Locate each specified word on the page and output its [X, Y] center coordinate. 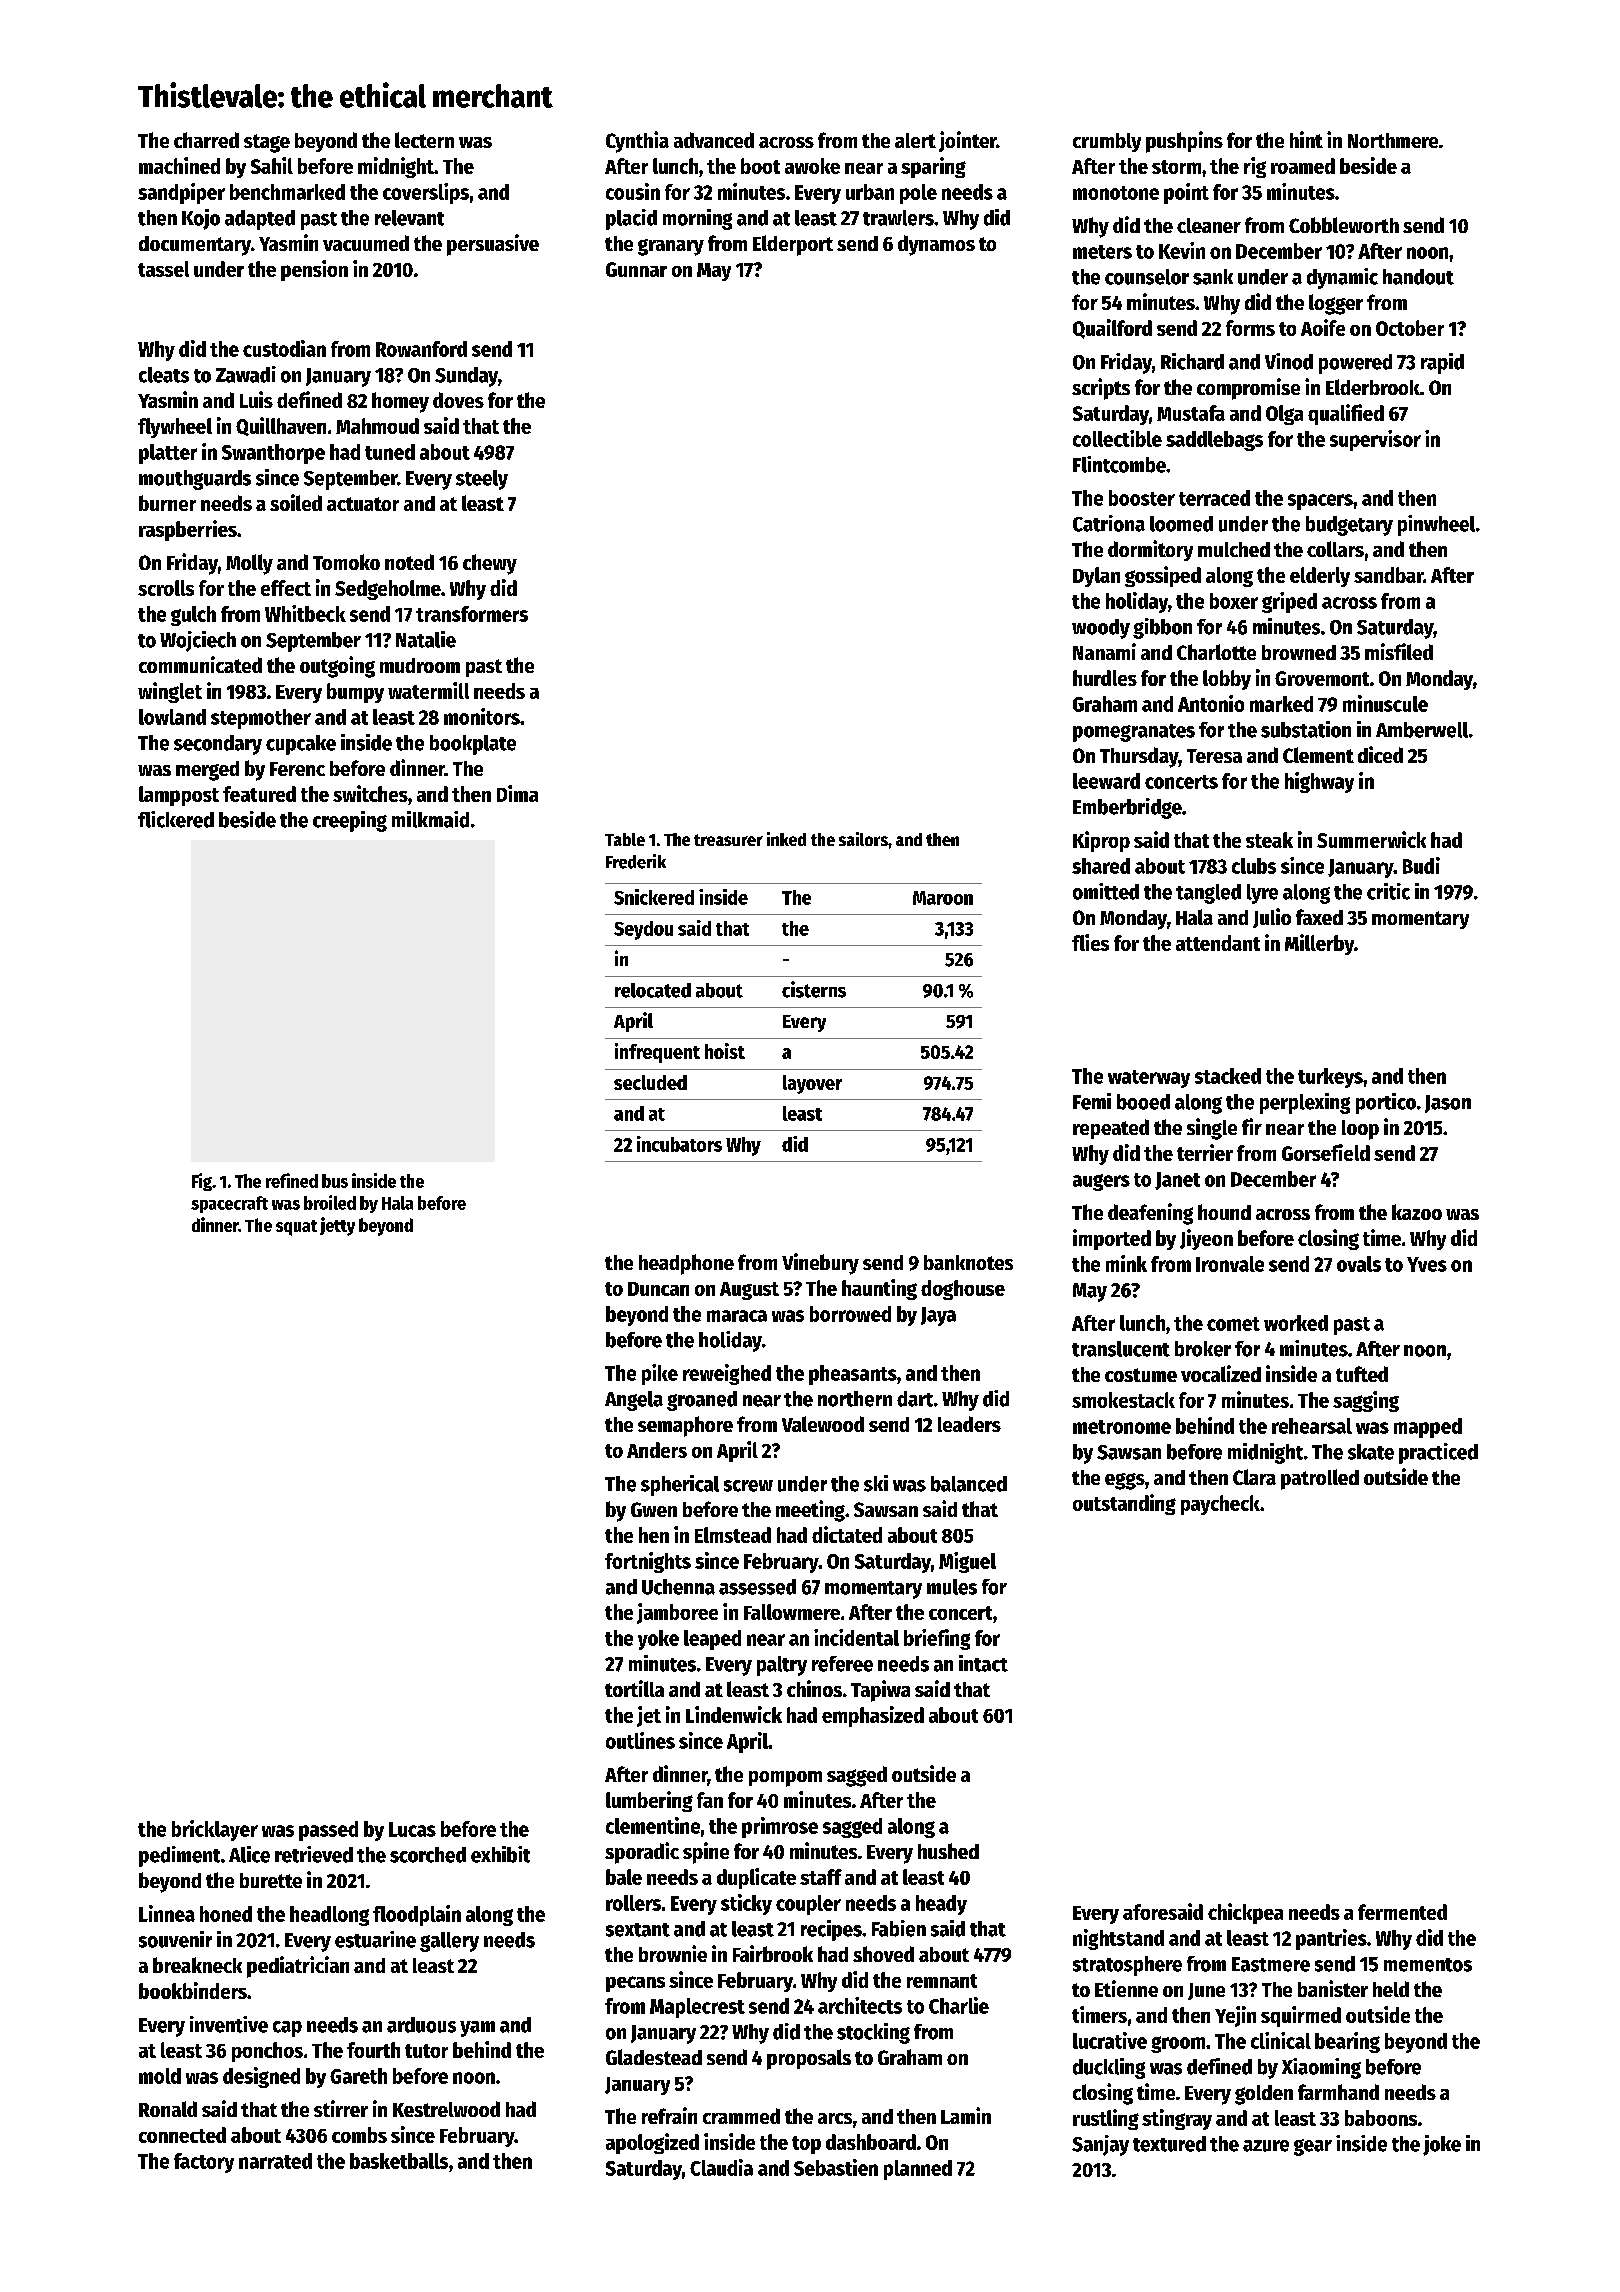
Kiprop [1101, 841]
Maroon [943, 898]
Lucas [412, 1829]
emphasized [873, 1716]
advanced [714, 140]
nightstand [1118, 1939]
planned [918, 2170]
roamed [1303, 166]
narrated [275, 2161]
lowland [172, 717]
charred [206, 140]
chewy [490, 564]
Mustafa [1191, 413]
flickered [176, 819]
